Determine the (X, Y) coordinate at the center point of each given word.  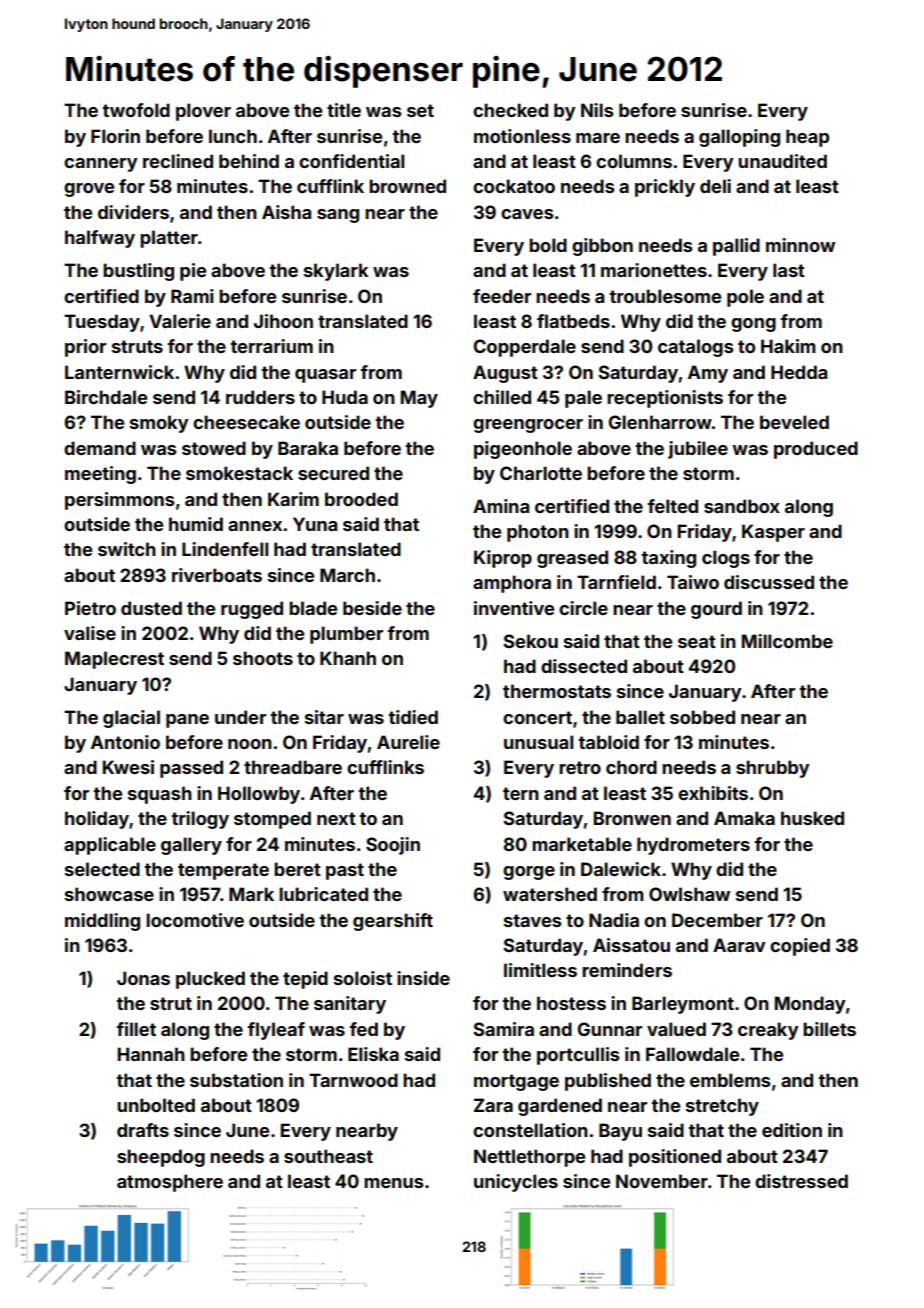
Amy (708, 374)
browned (407, 186)
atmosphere (170, 1183)
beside (372, 608)
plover (203, 112)
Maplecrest (114, 660)
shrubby (773, 769)
